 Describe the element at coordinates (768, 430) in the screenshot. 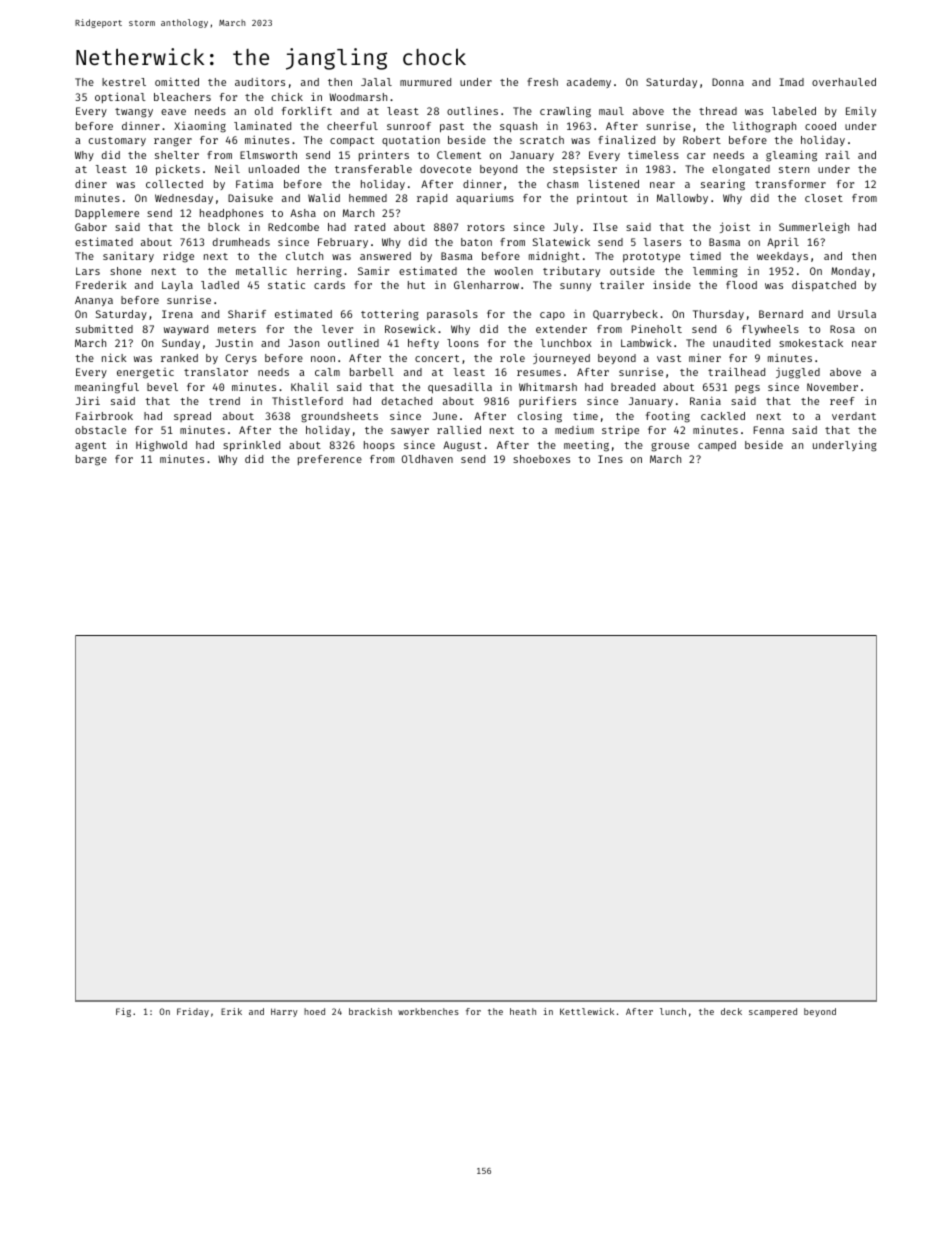

I see `Fenna` at that location.
